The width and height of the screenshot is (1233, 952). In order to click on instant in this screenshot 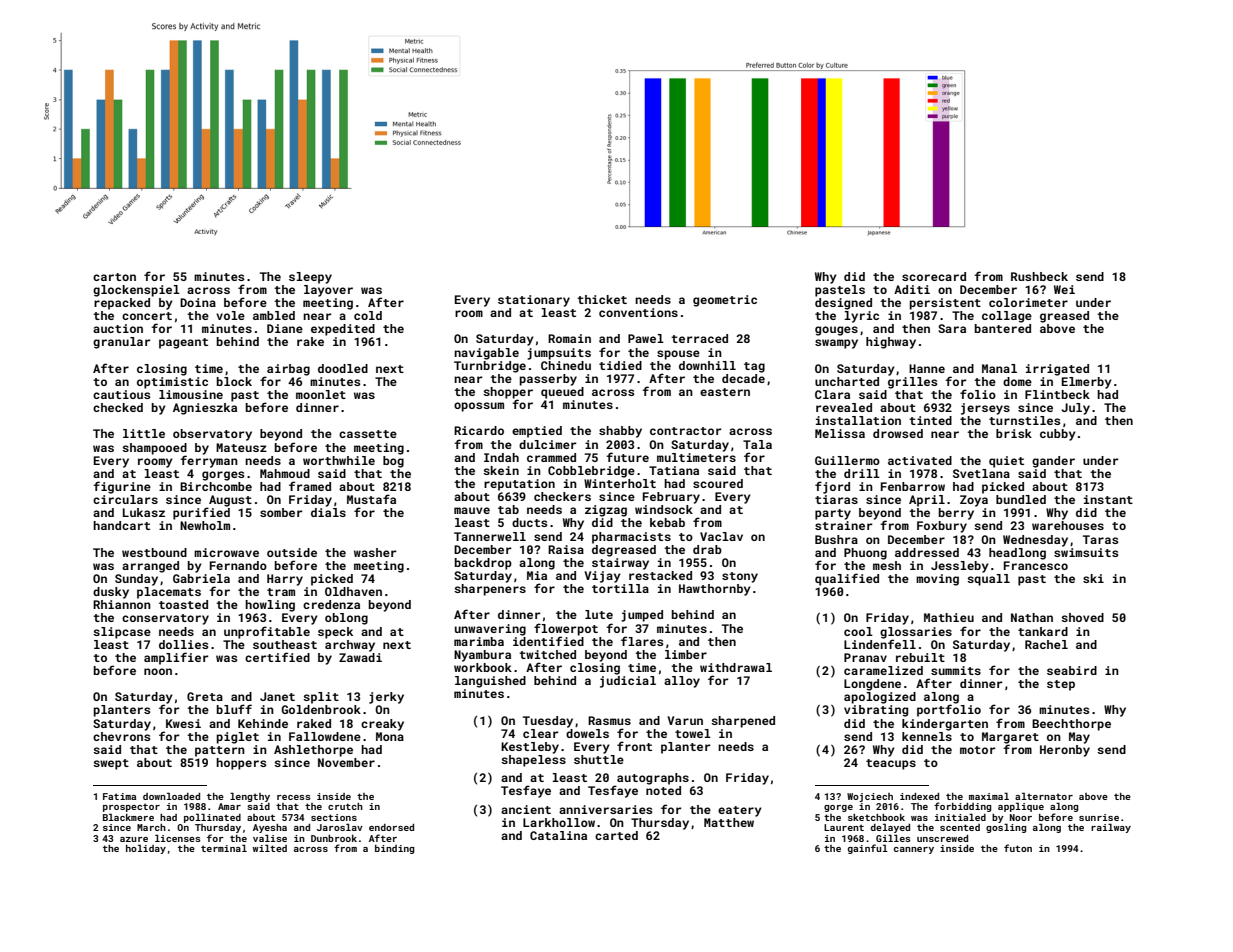, I will do `click(1108, 499)`.
